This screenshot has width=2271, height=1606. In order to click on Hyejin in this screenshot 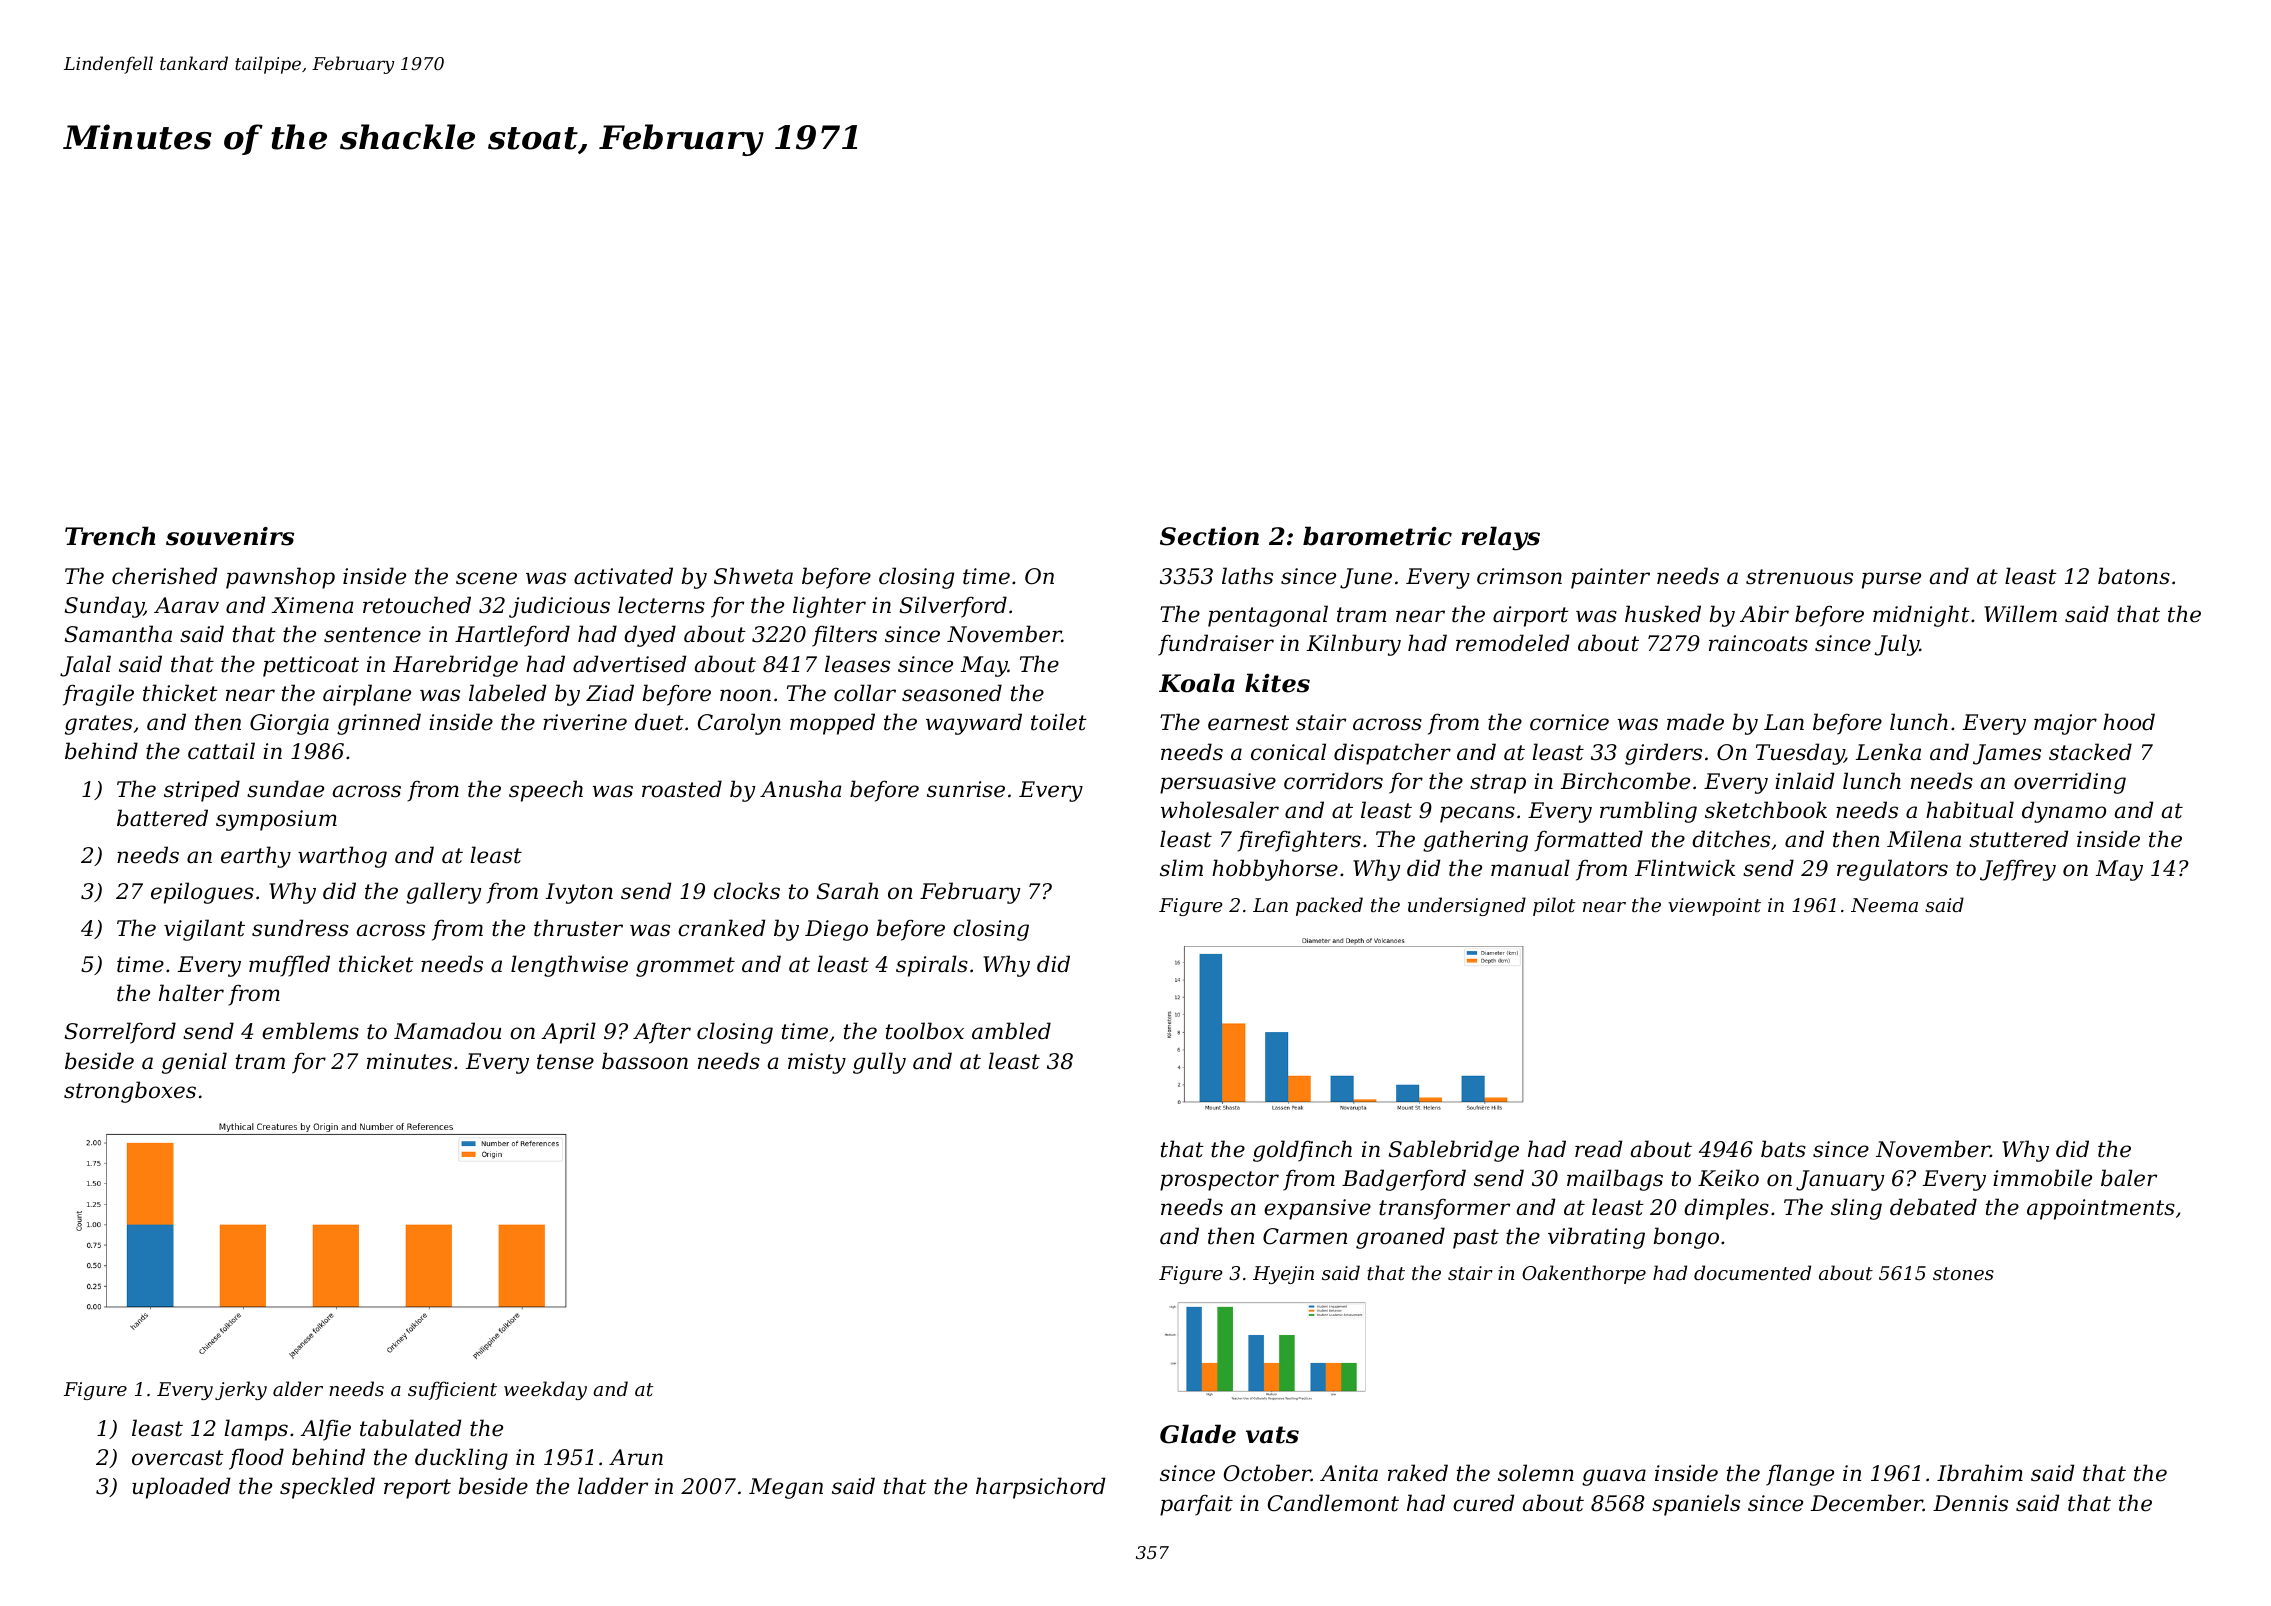, I will do `click(1283, 1275)`.
